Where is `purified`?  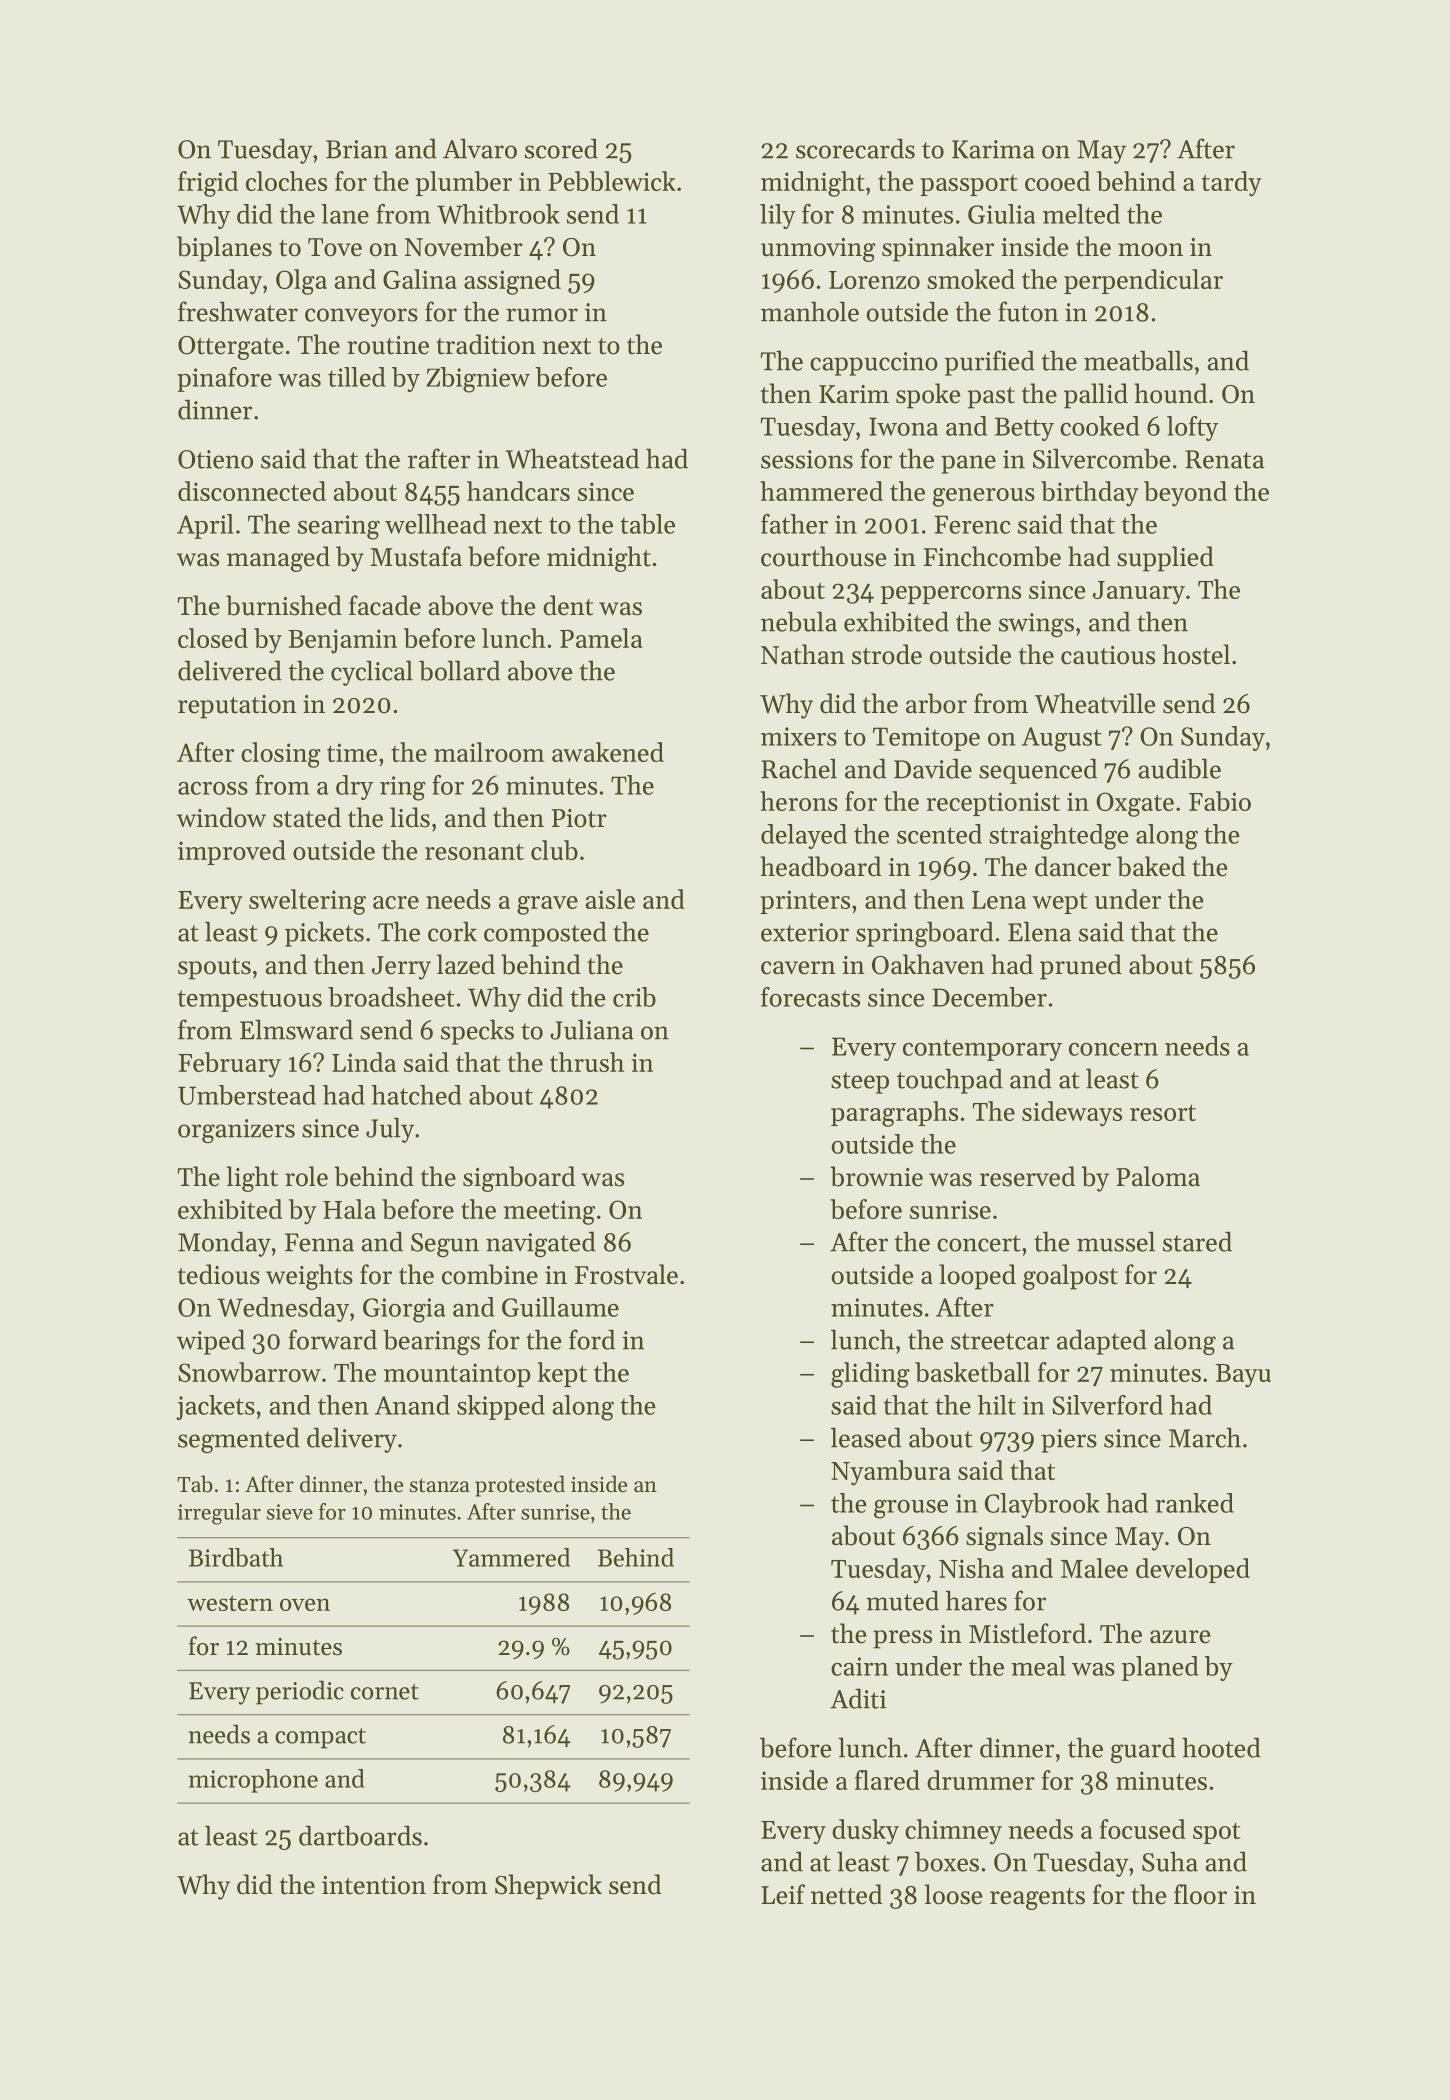
purified is located at coordinates (989, 363).
